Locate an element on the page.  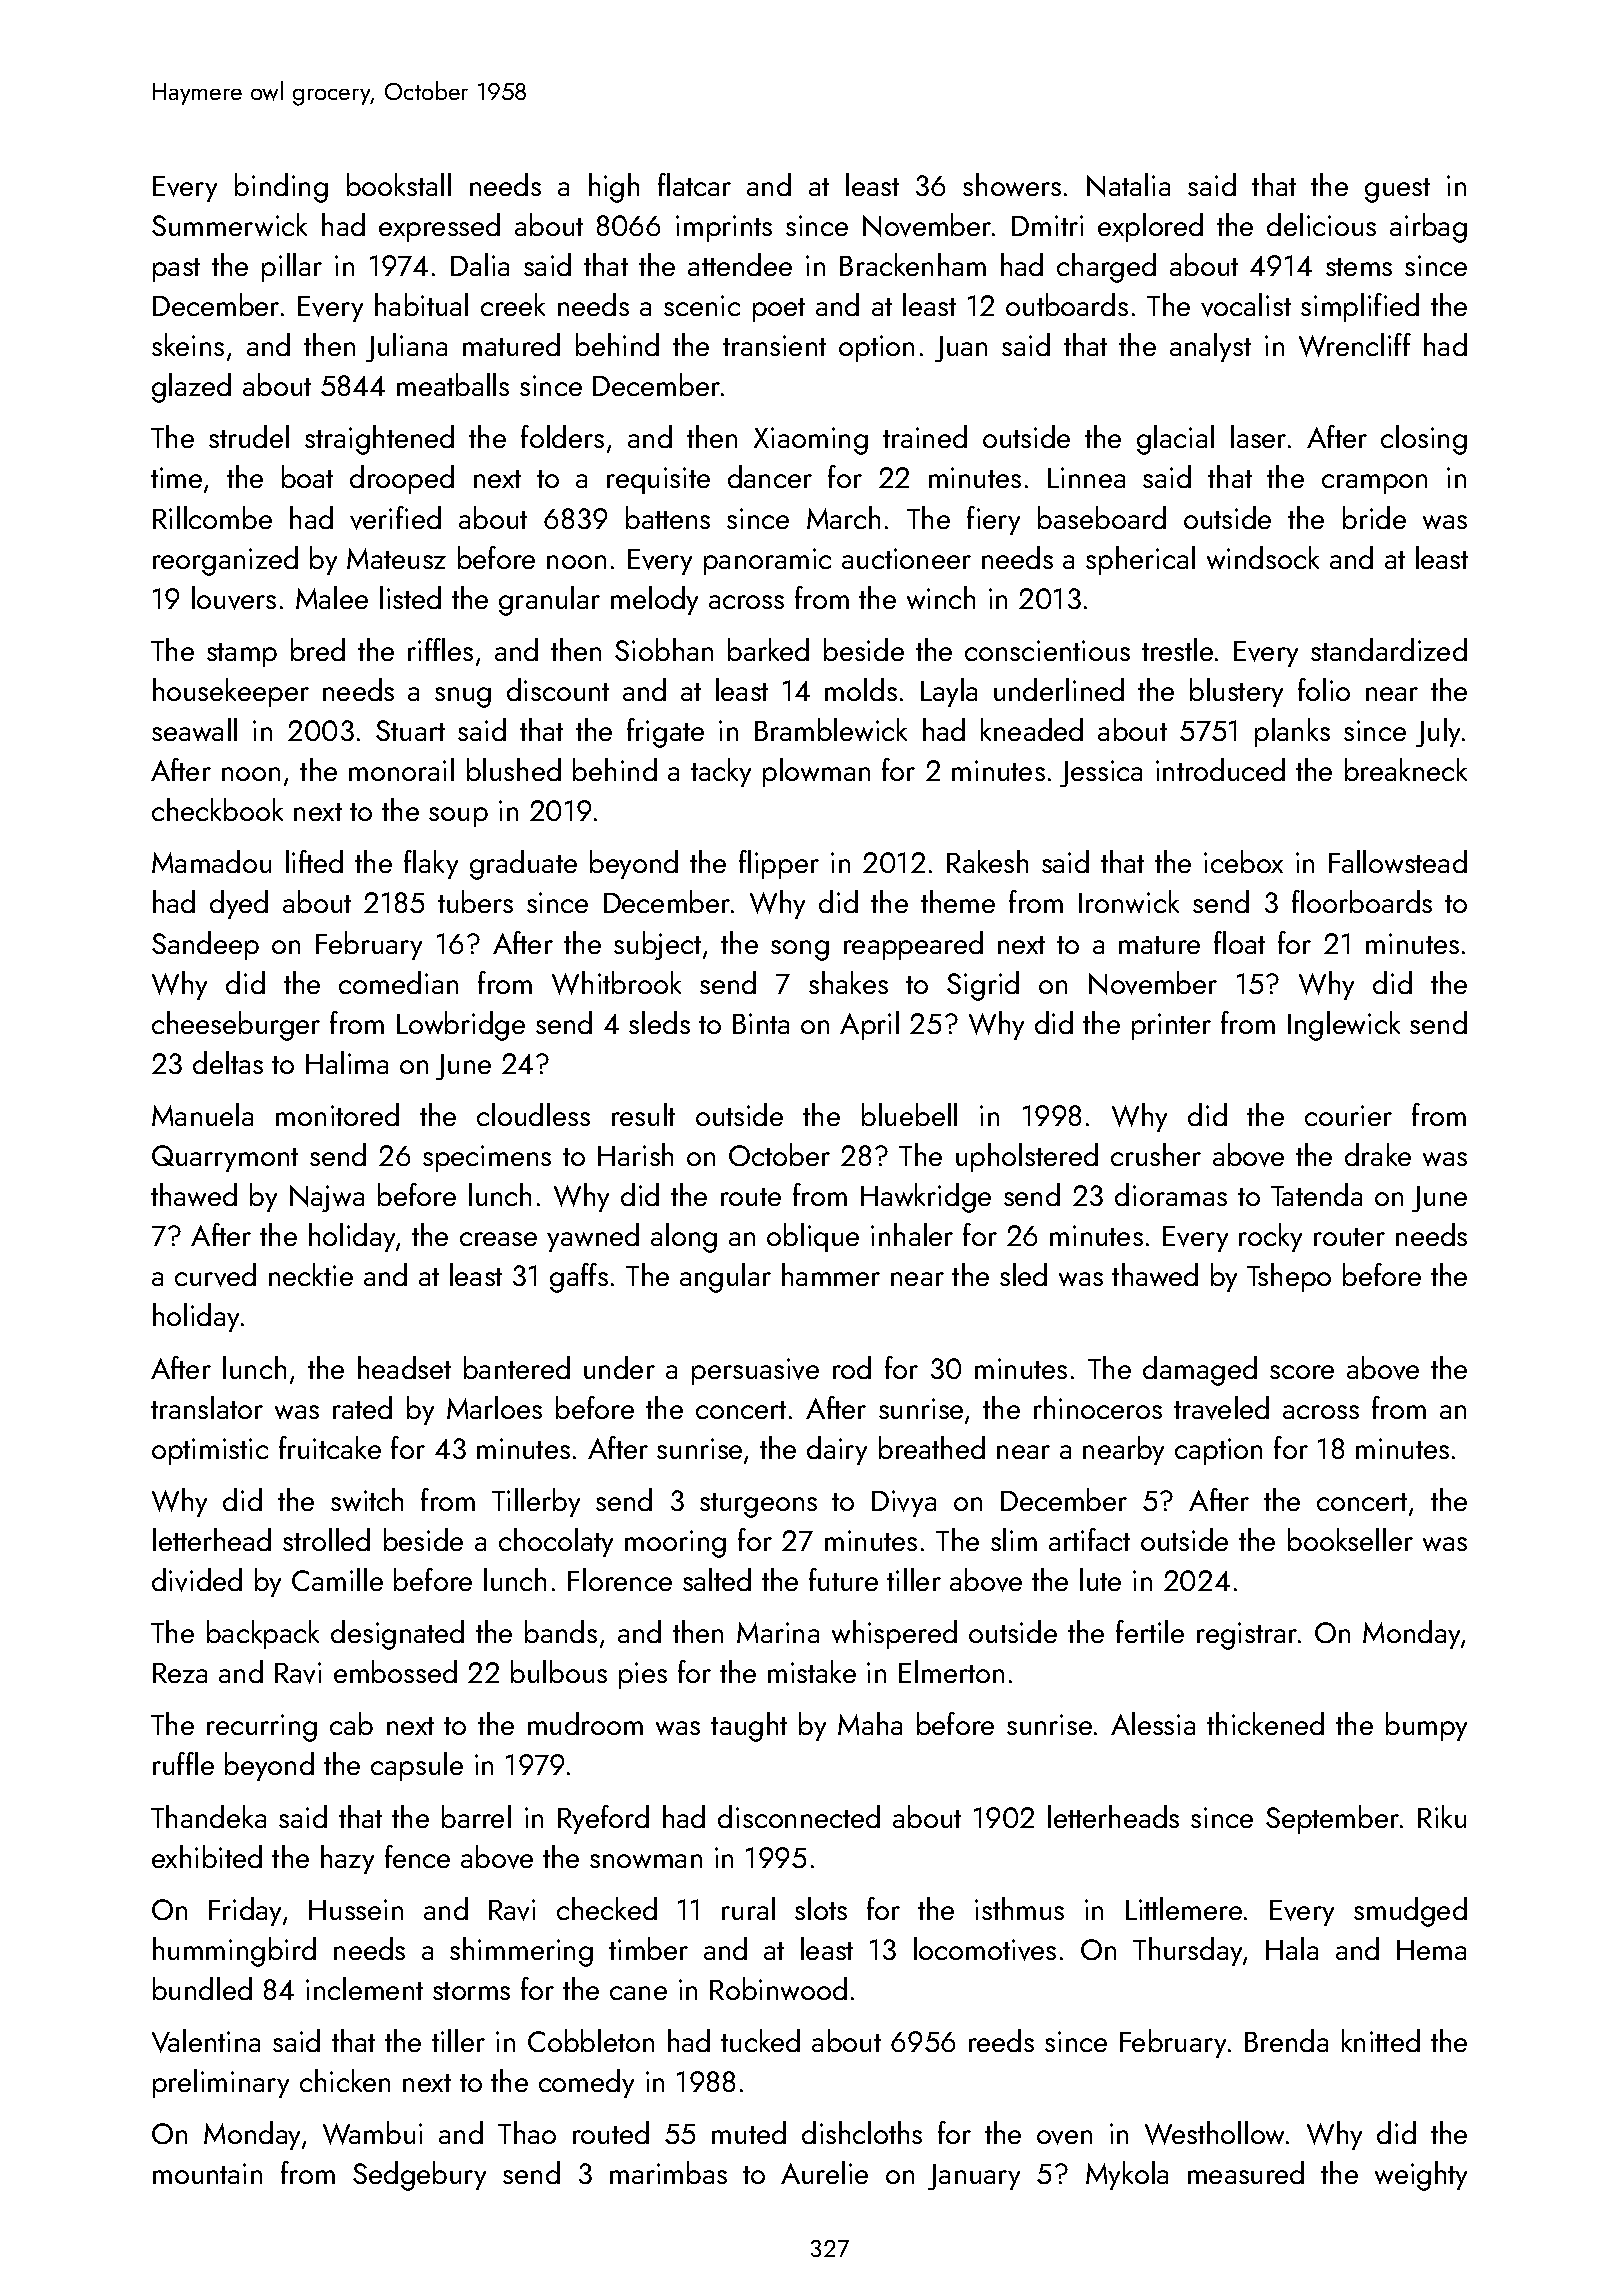
crusher is located at coordinates (1156, 1154).
